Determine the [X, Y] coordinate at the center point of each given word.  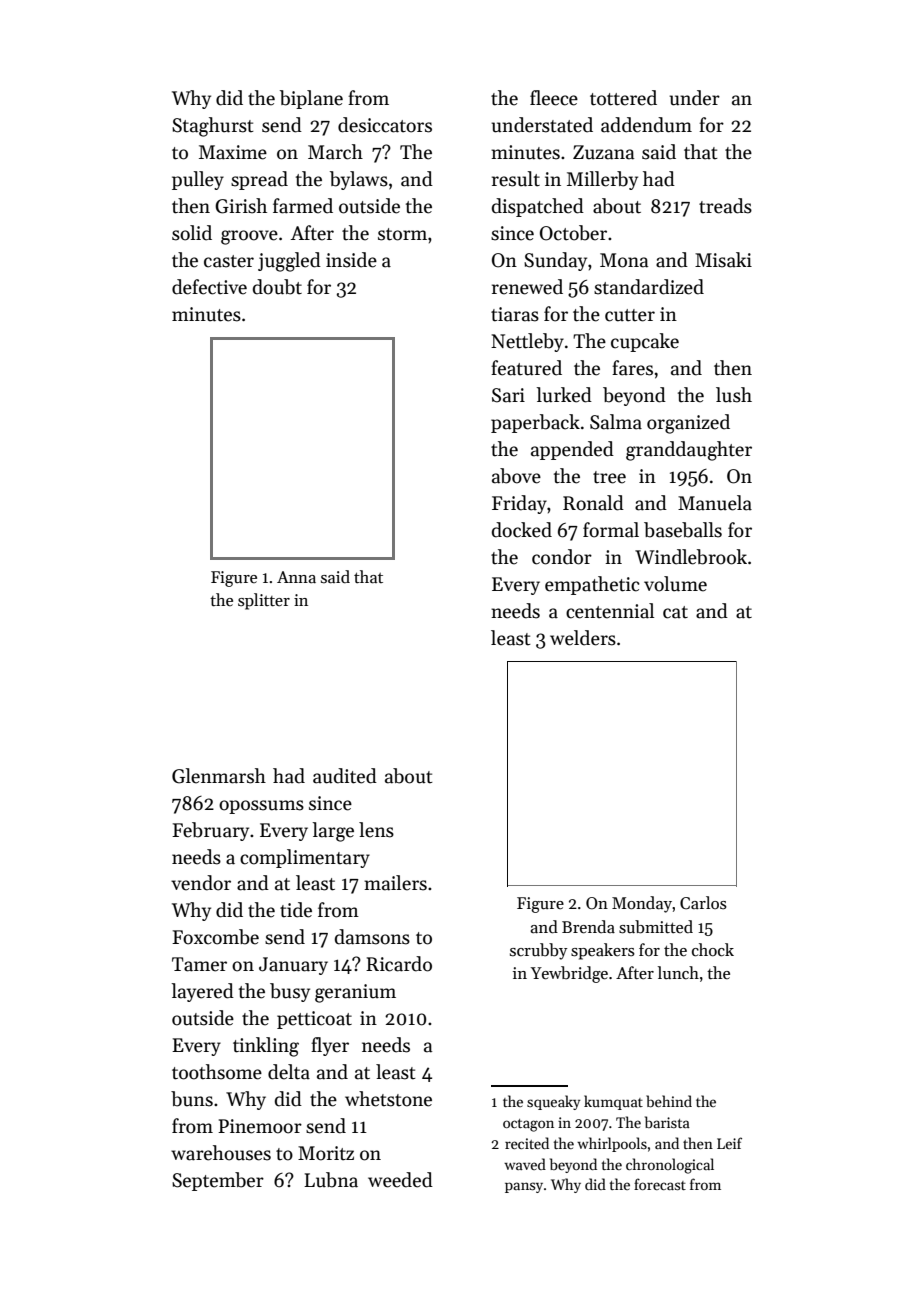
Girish [241, 206]
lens [376, 830]
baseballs [683, 530]
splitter [264, 601]
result [516, 179]
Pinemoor [260, 1126]
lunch [678, 973]
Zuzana [603, 152]
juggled [289, 262]
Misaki [723, 260]
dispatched [538, 207]
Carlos [703, 903]
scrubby [539, 951]
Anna [296, 577]
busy [290, 992]
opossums [261, 807]
